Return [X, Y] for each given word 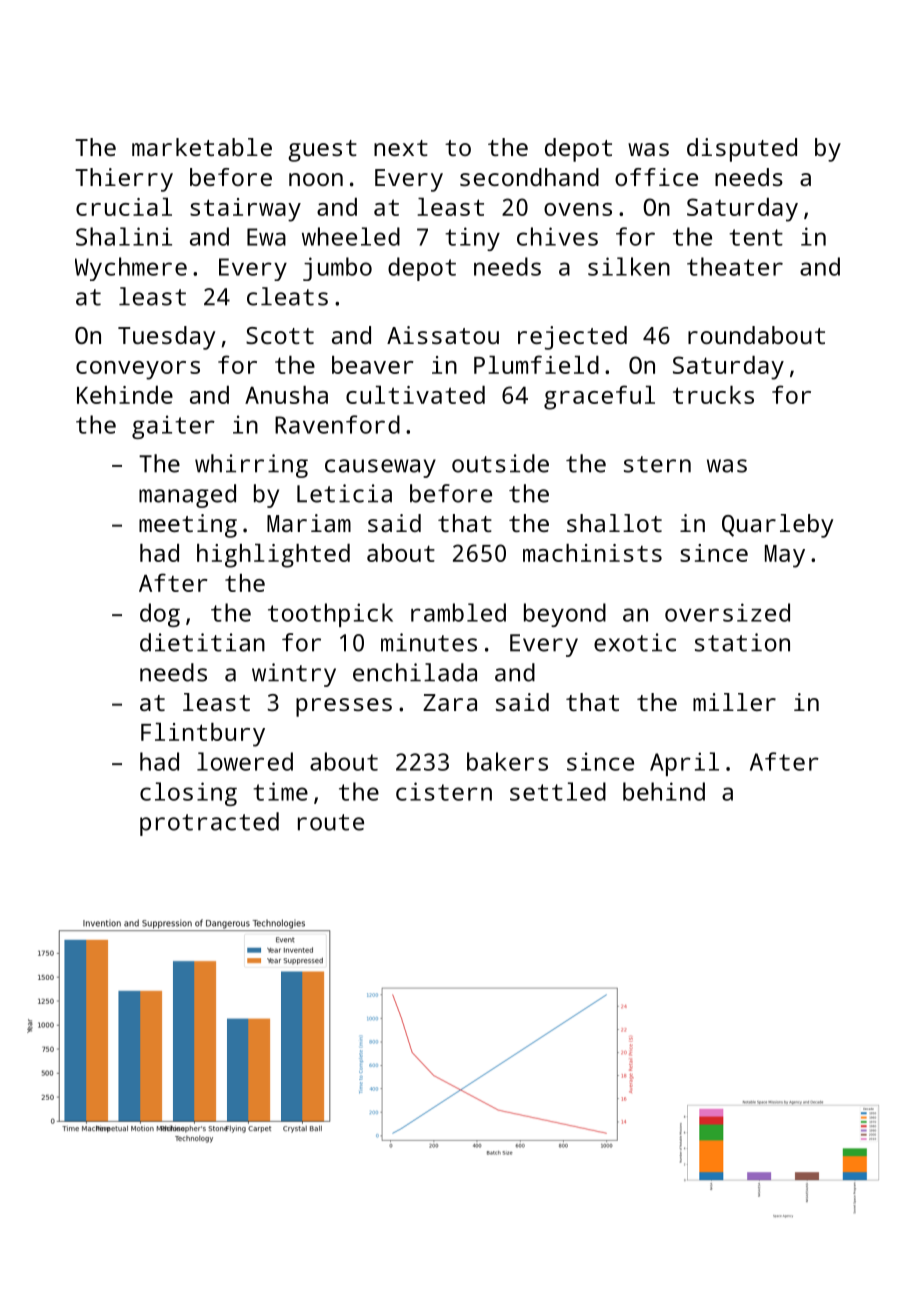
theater [735, 266]
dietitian [202, 642]
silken [629, 266]
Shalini [124, 236]
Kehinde [125, 395]
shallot [614, 523]
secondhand [529, 177]
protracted [209, 824]
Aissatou [443, 335]
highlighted [273, 556]
